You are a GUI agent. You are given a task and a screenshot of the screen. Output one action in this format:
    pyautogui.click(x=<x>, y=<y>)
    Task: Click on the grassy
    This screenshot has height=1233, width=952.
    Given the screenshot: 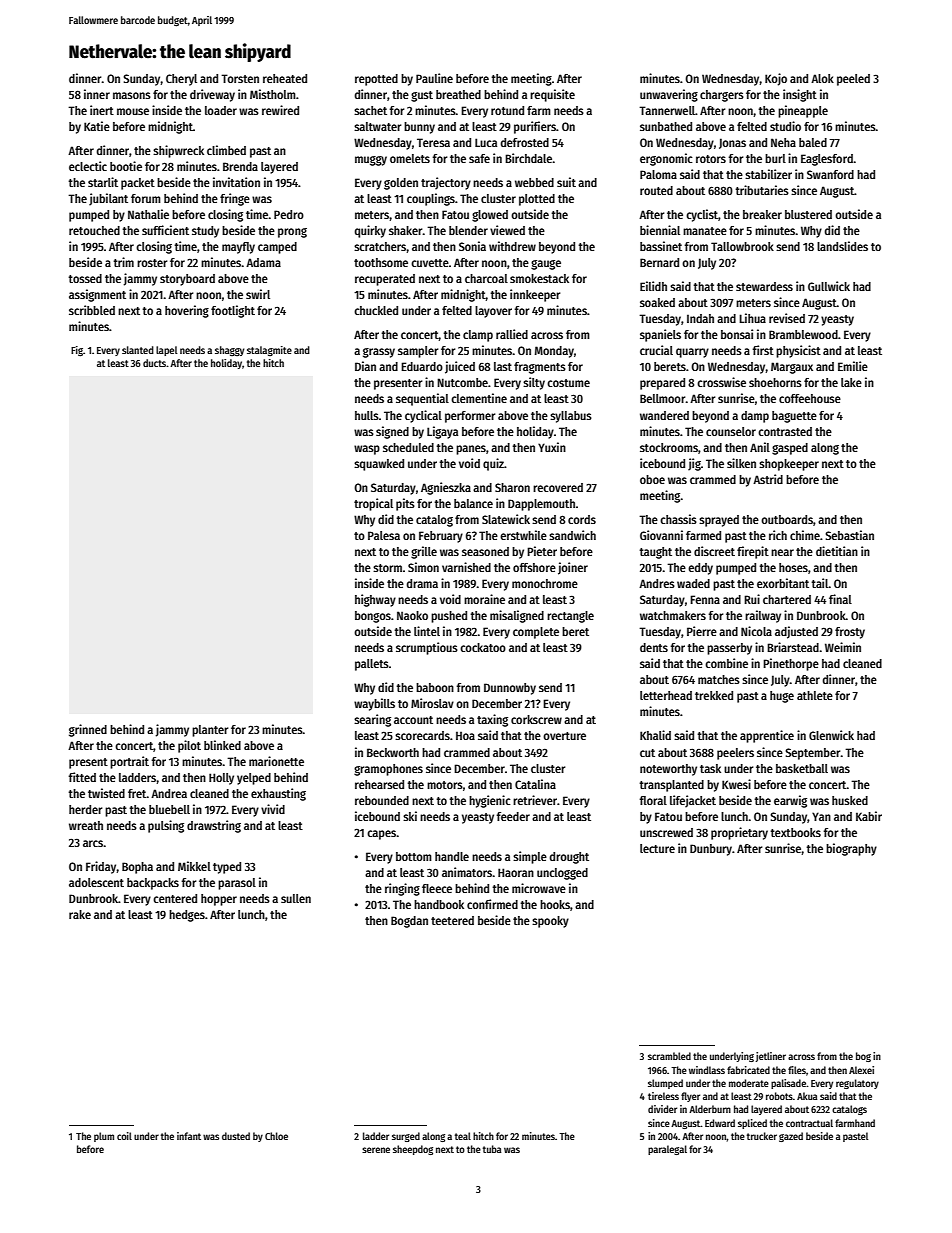 What is the action you would take?
    pyautogui.click(x=379, y=353)
